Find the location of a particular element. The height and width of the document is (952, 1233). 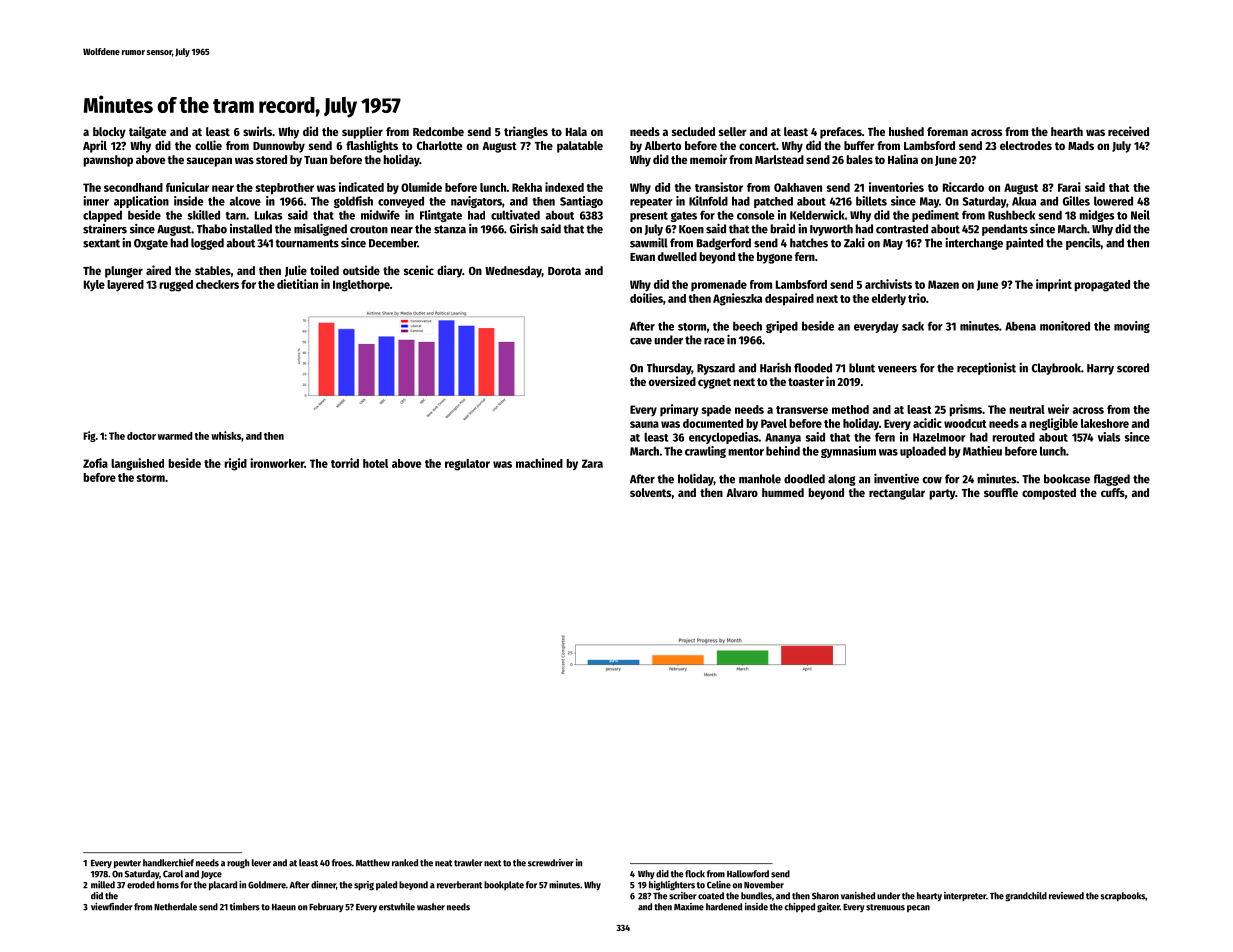

imprint is located at coordinates (1054, 285).
